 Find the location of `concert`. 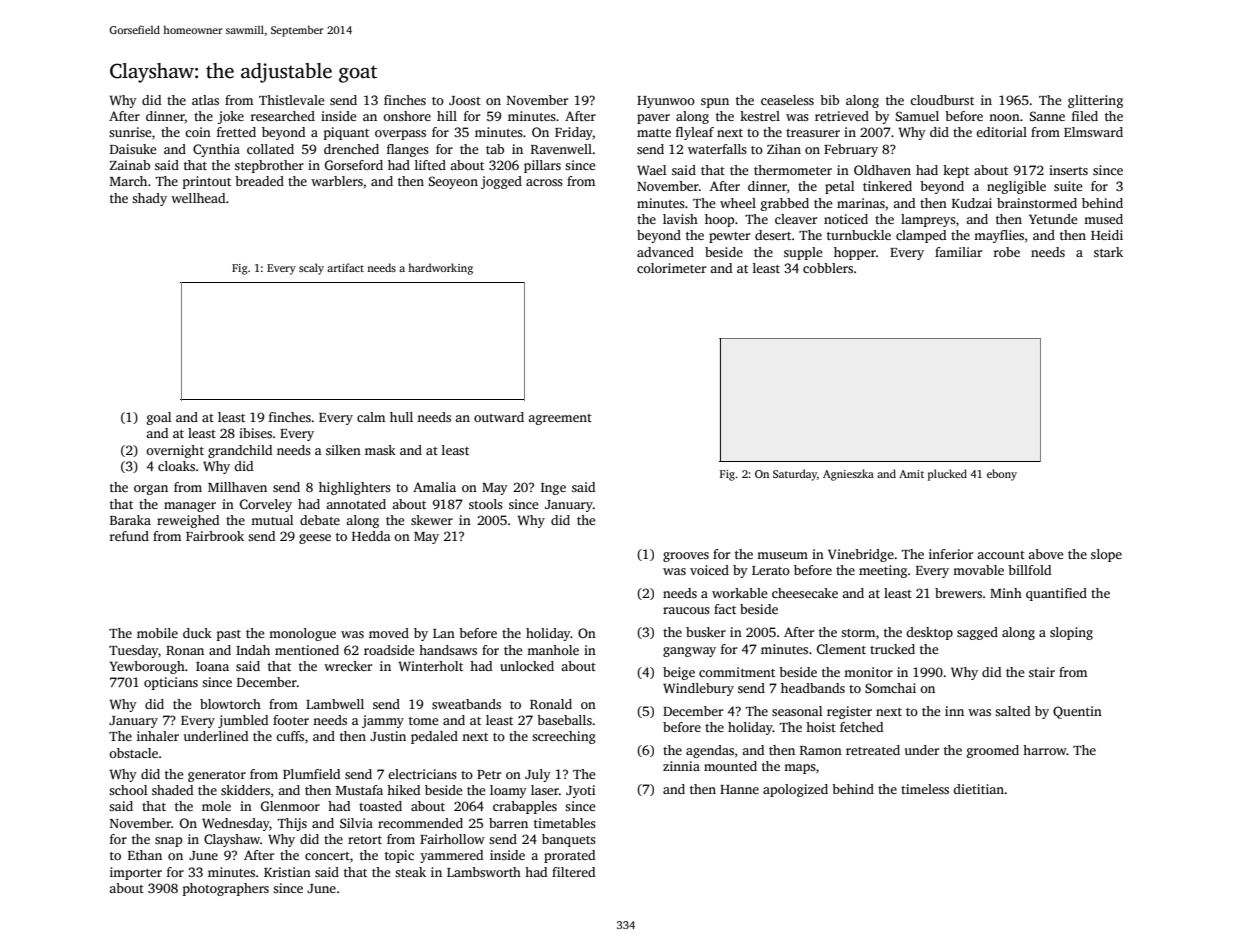

concert is located at coordinates (327, 856).
